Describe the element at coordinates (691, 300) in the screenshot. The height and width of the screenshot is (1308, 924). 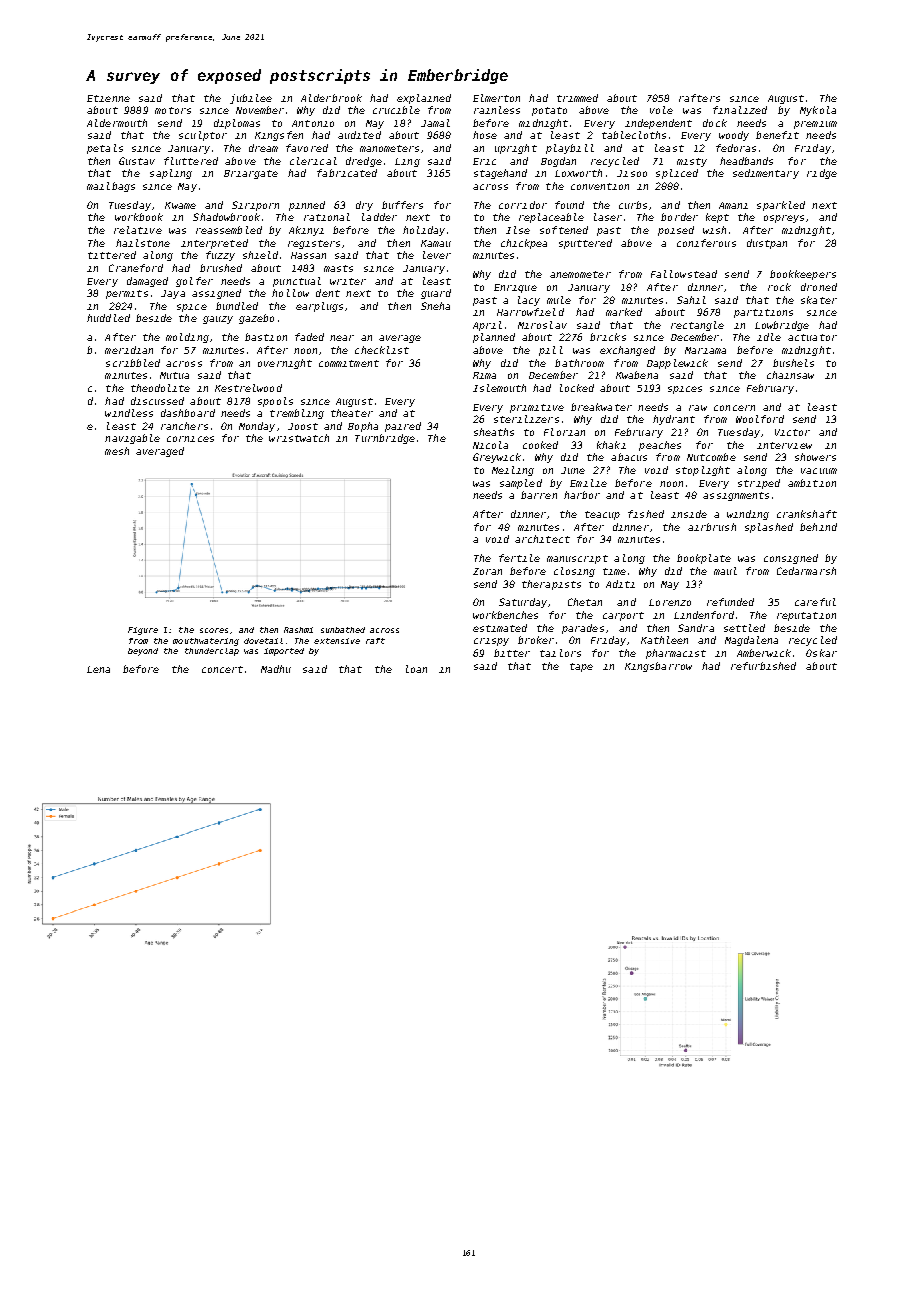
I see `Sahil` at that location.
